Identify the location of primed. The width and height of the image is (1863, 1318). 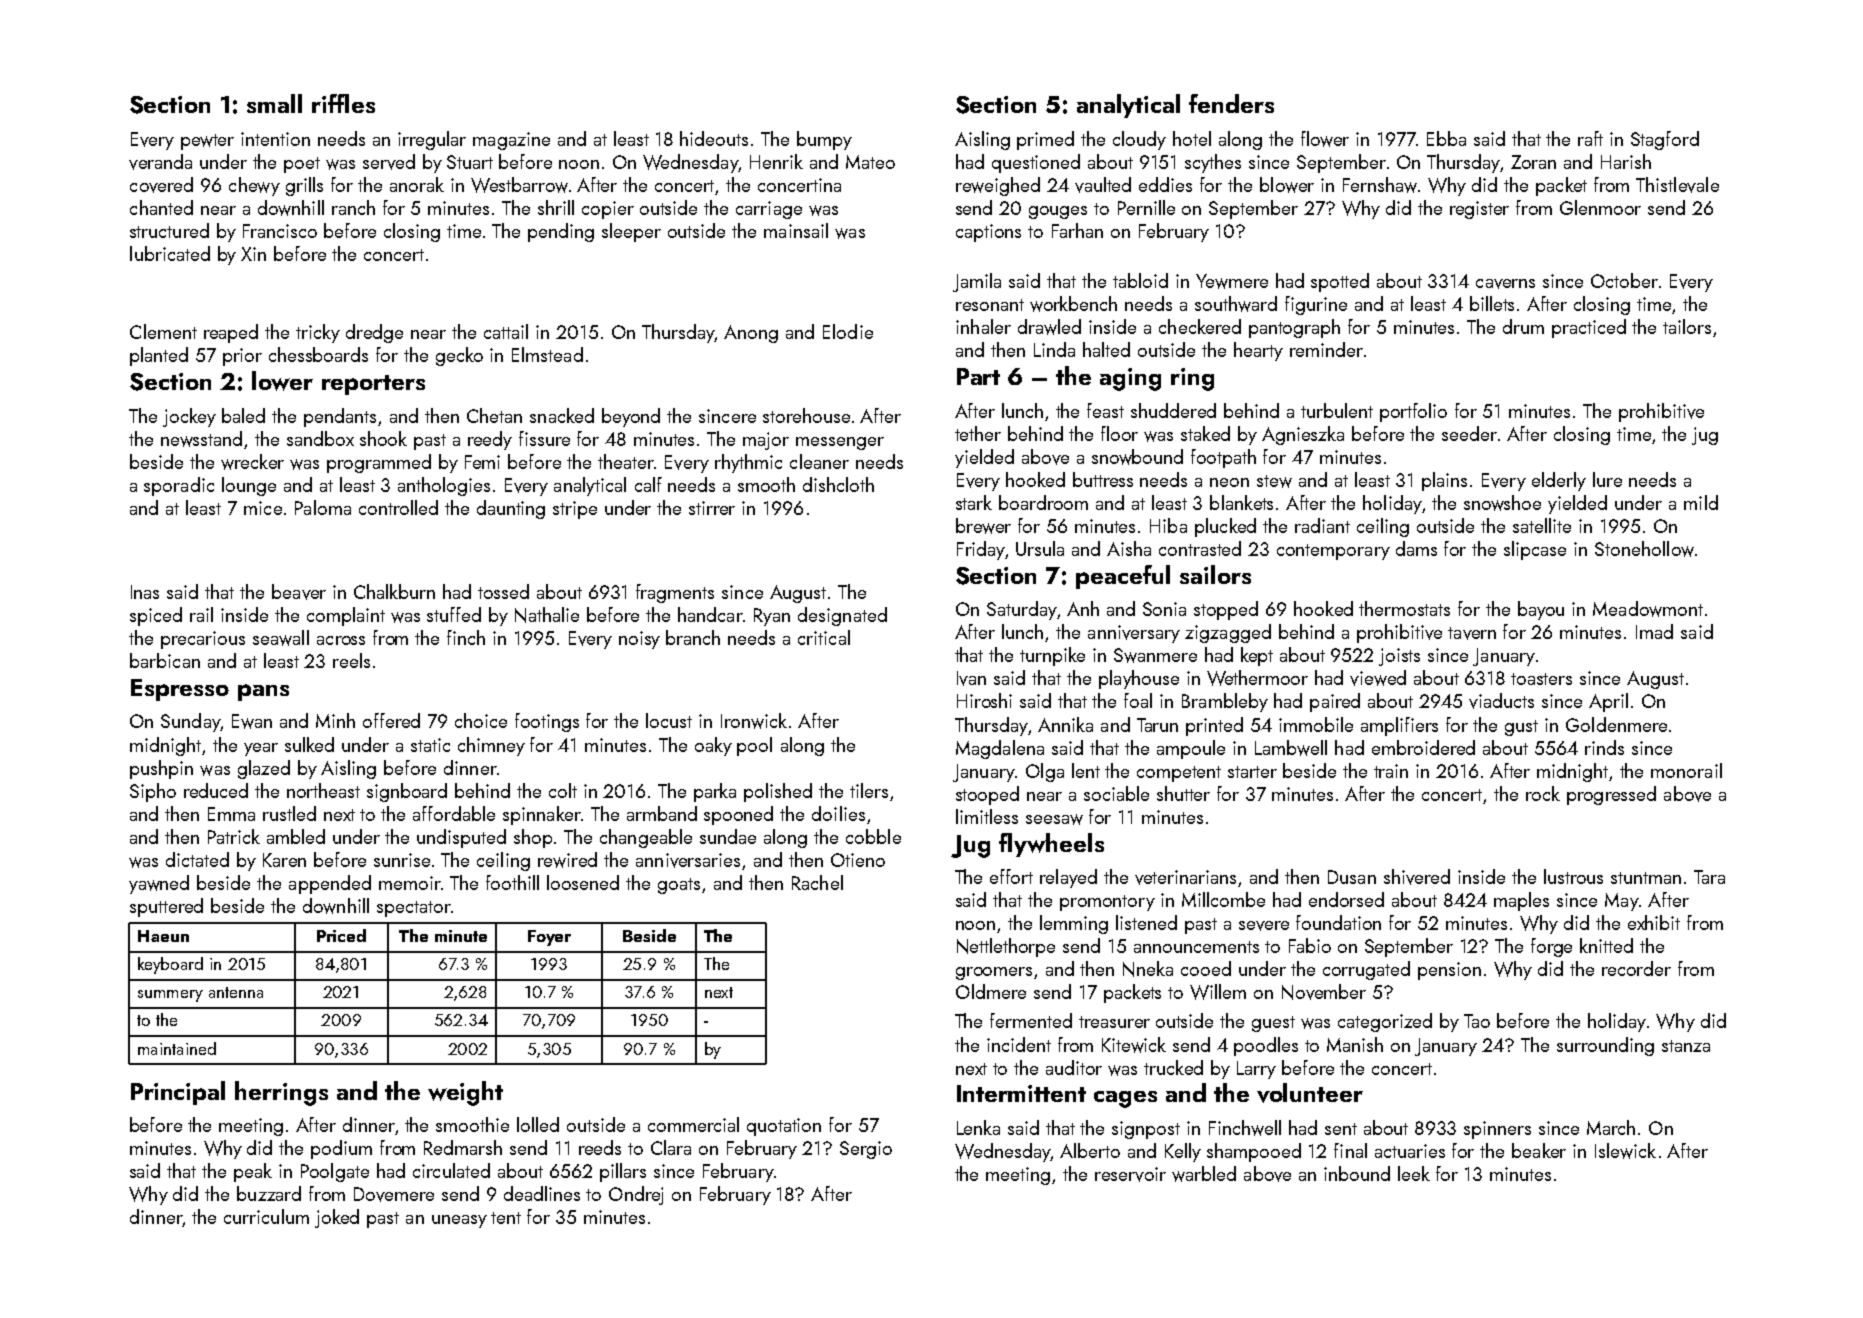
(1045, 140).
